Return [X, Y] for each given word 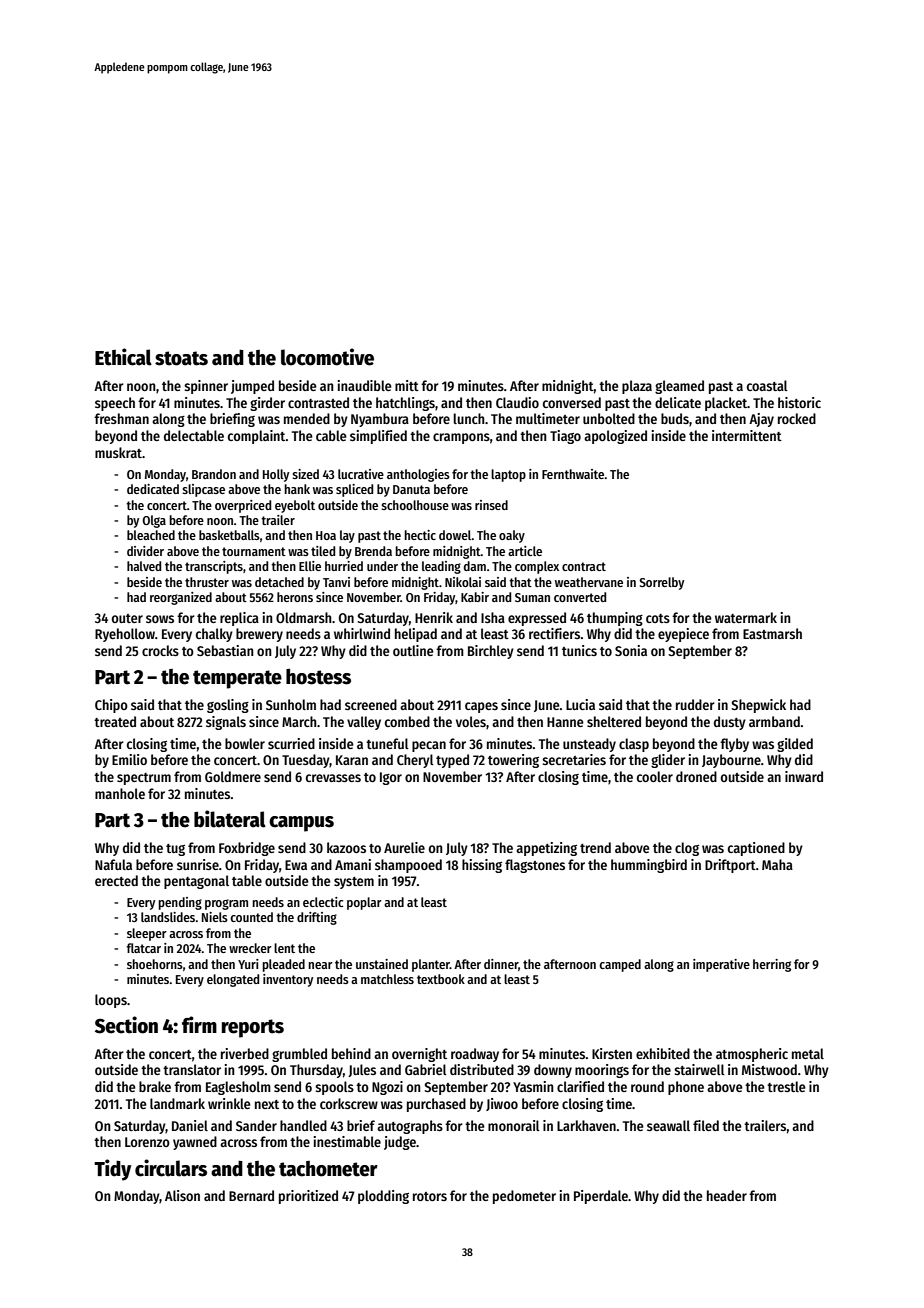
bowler [245, 743]
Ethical [123, 357]
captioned [756, 849]
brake [155, 1086]
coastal [767, 385]
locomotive [327, 357]
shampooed [408, 866]
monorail [514, 1125]
